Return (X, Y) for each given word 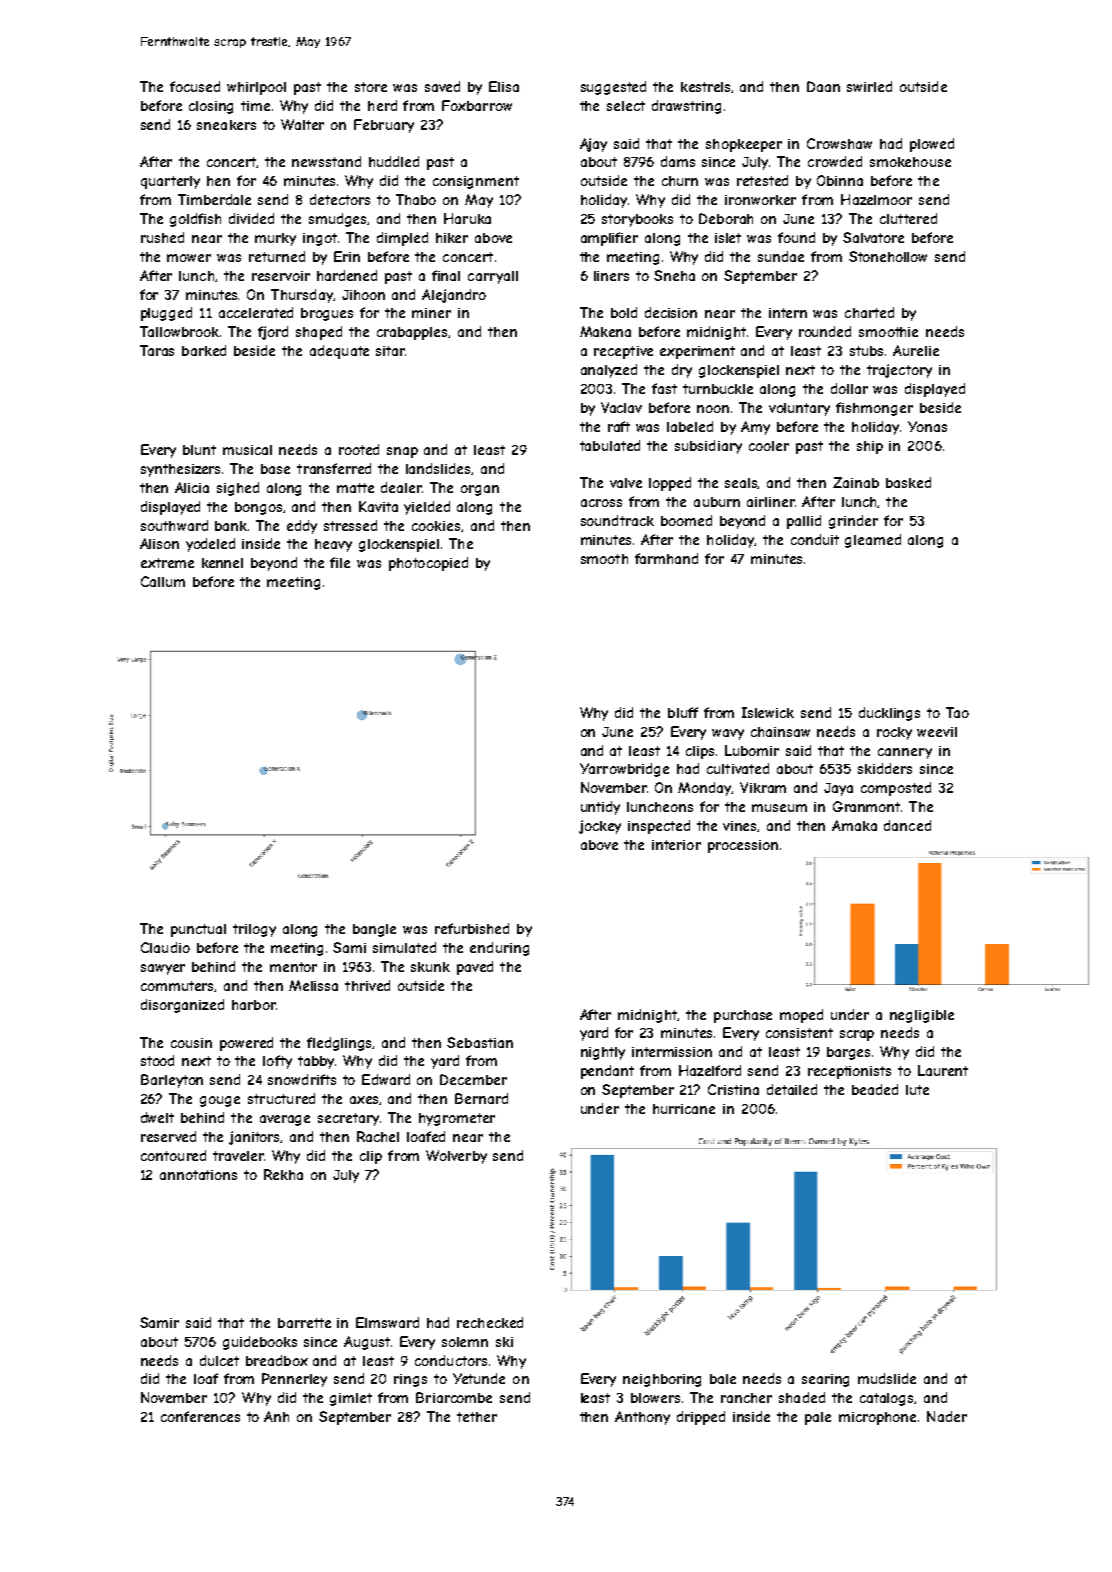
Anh (276, 1416)
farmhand (666, 558)
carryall (493, 277)
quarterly (170, 182)
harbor (254, 1005)
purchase (743, 1016)
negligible (922, 1016)
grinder (853, 522)
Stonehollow (888, 256)
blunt (199, 450)
